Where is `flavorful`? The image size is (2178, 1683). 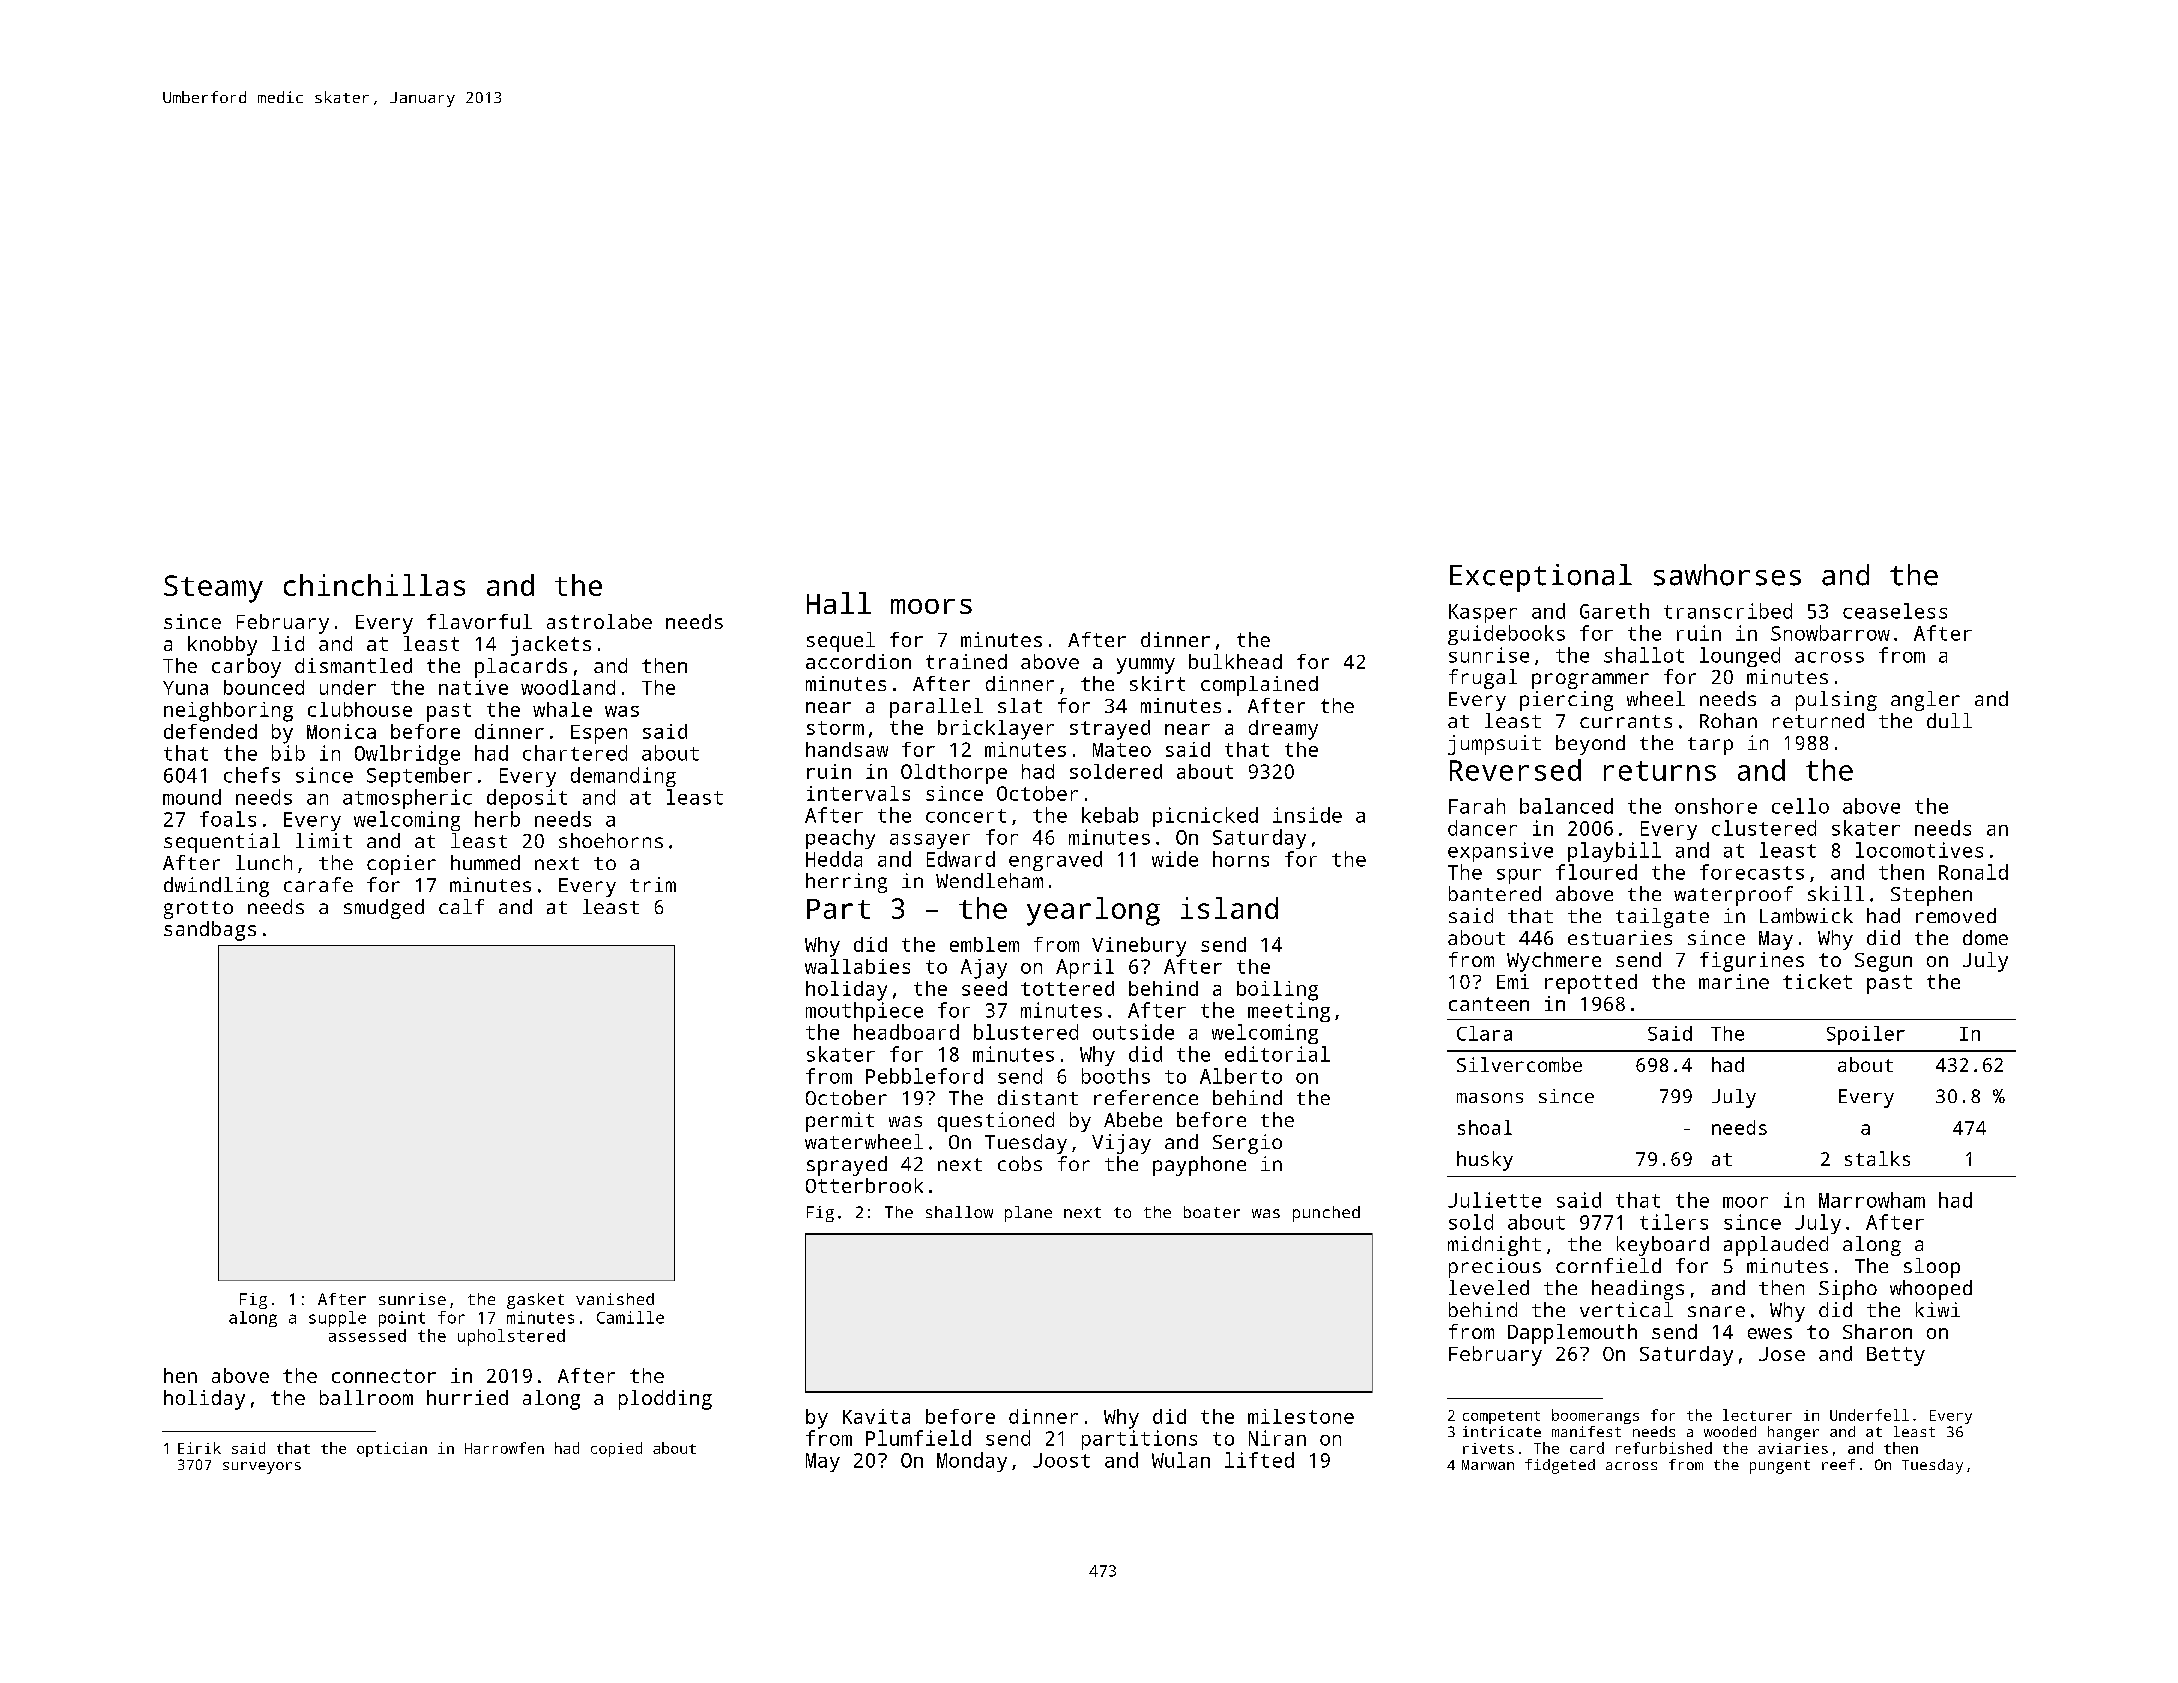 flavorful is located at coordinates (479, 621).
